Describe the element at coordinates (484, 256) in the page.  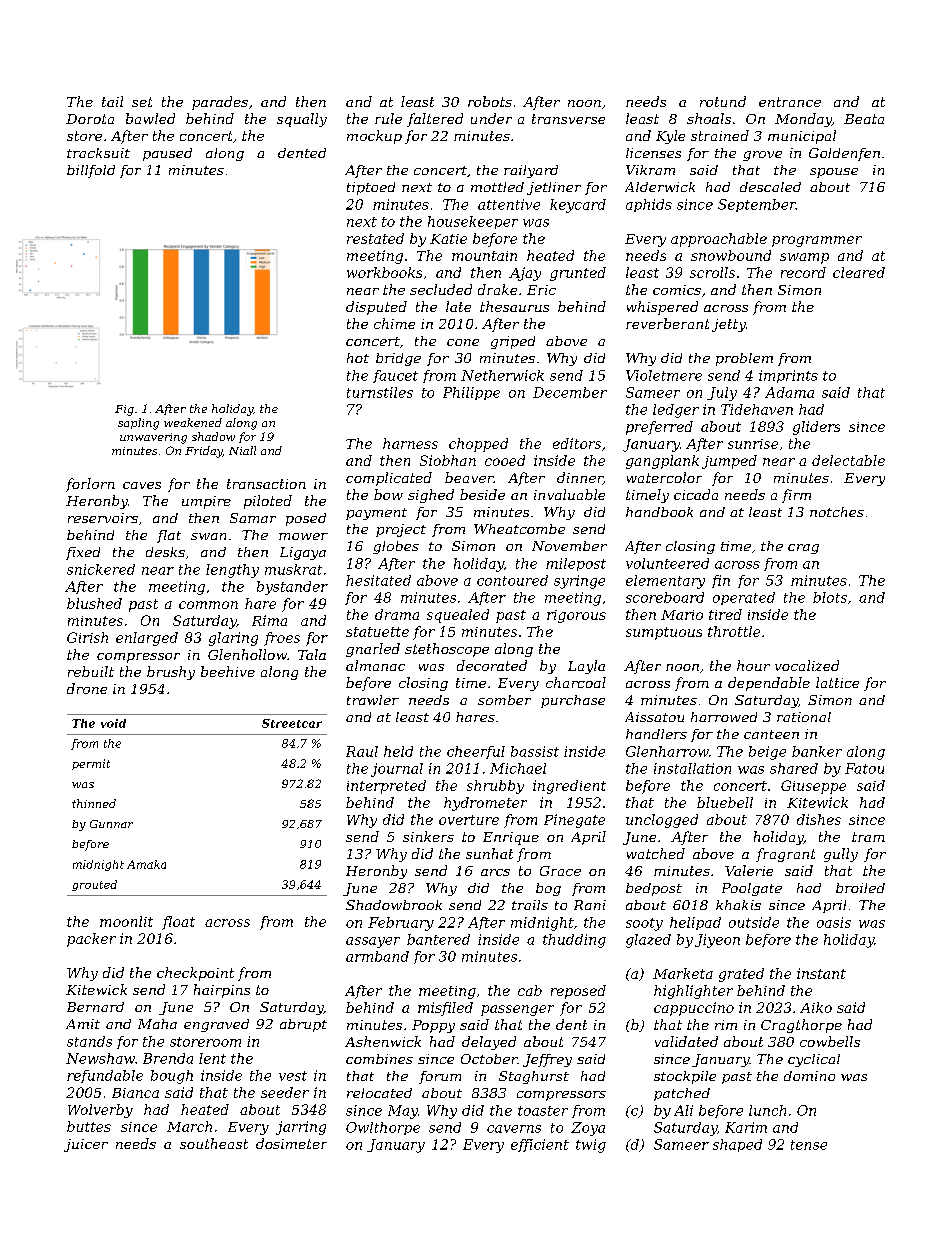
I see `mountain` at that location.
